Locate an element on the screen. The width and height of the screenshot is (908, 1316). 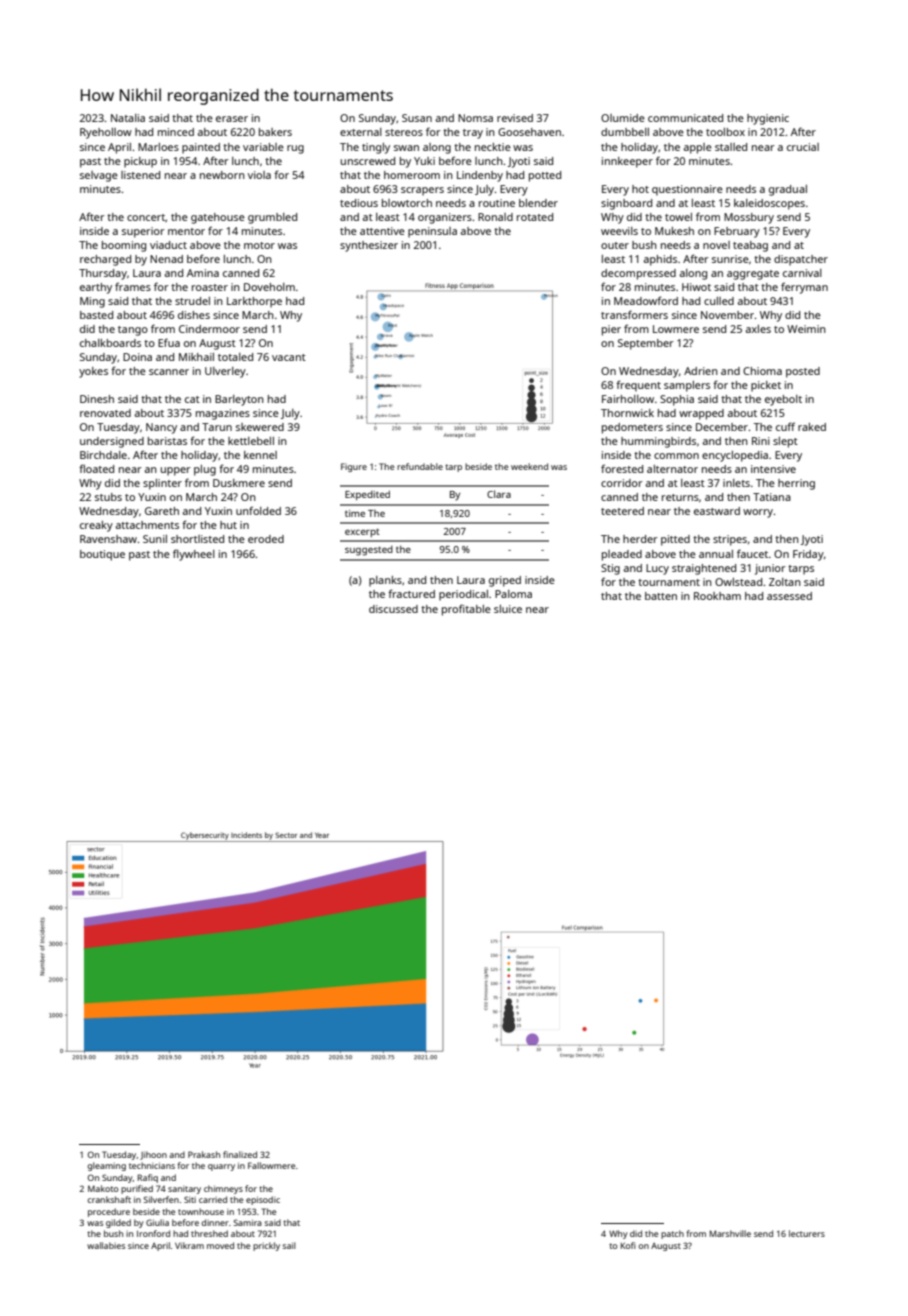
hot is located at coordinates (640, 189).
